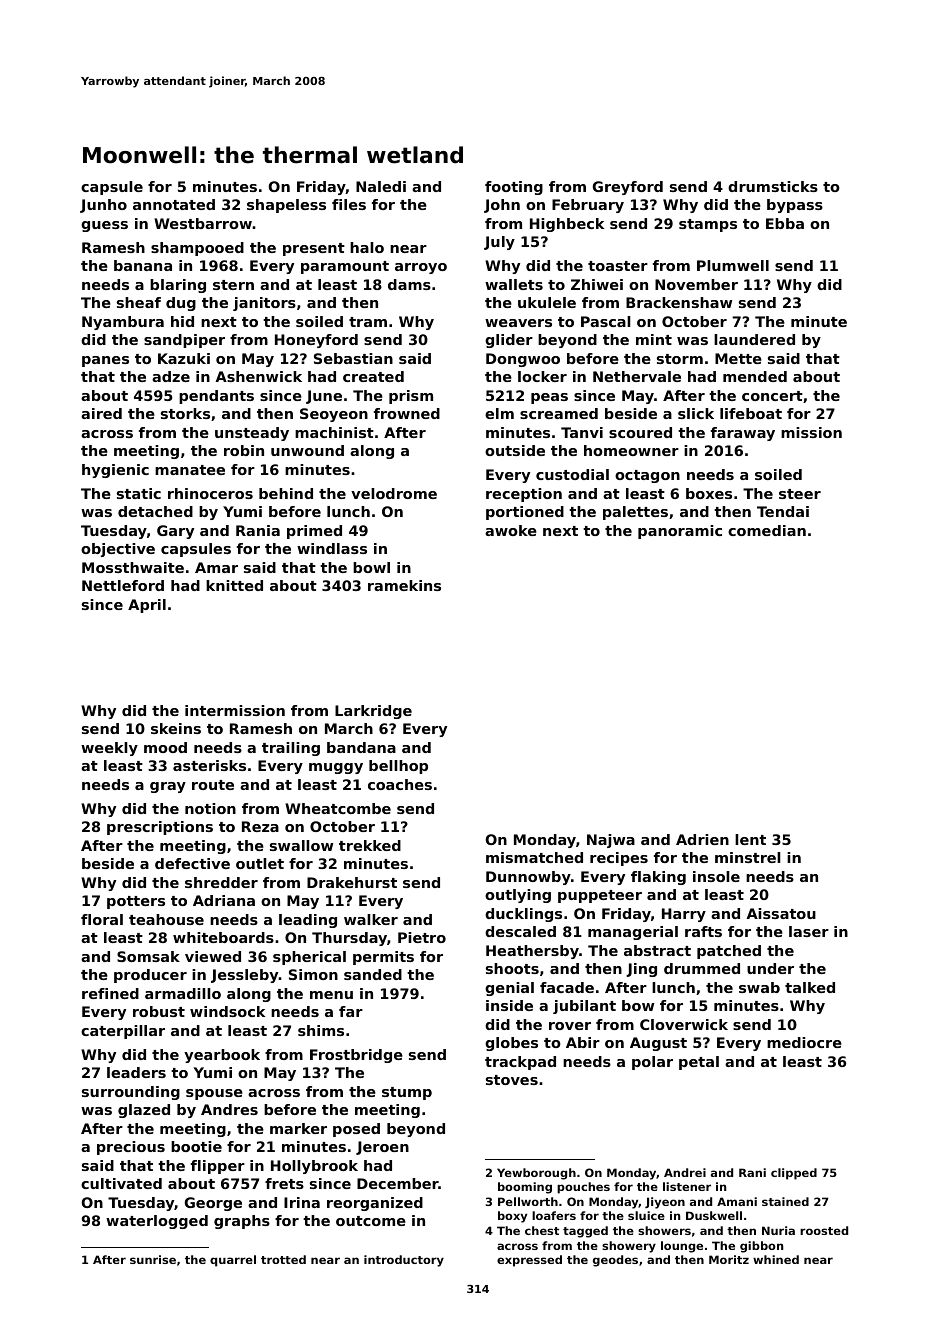 The image size is (933, 1323). What do you see at coordinates (536, 1174) in the screenshot?
I see `Yewborough` at bounding box center [536, 1174].
